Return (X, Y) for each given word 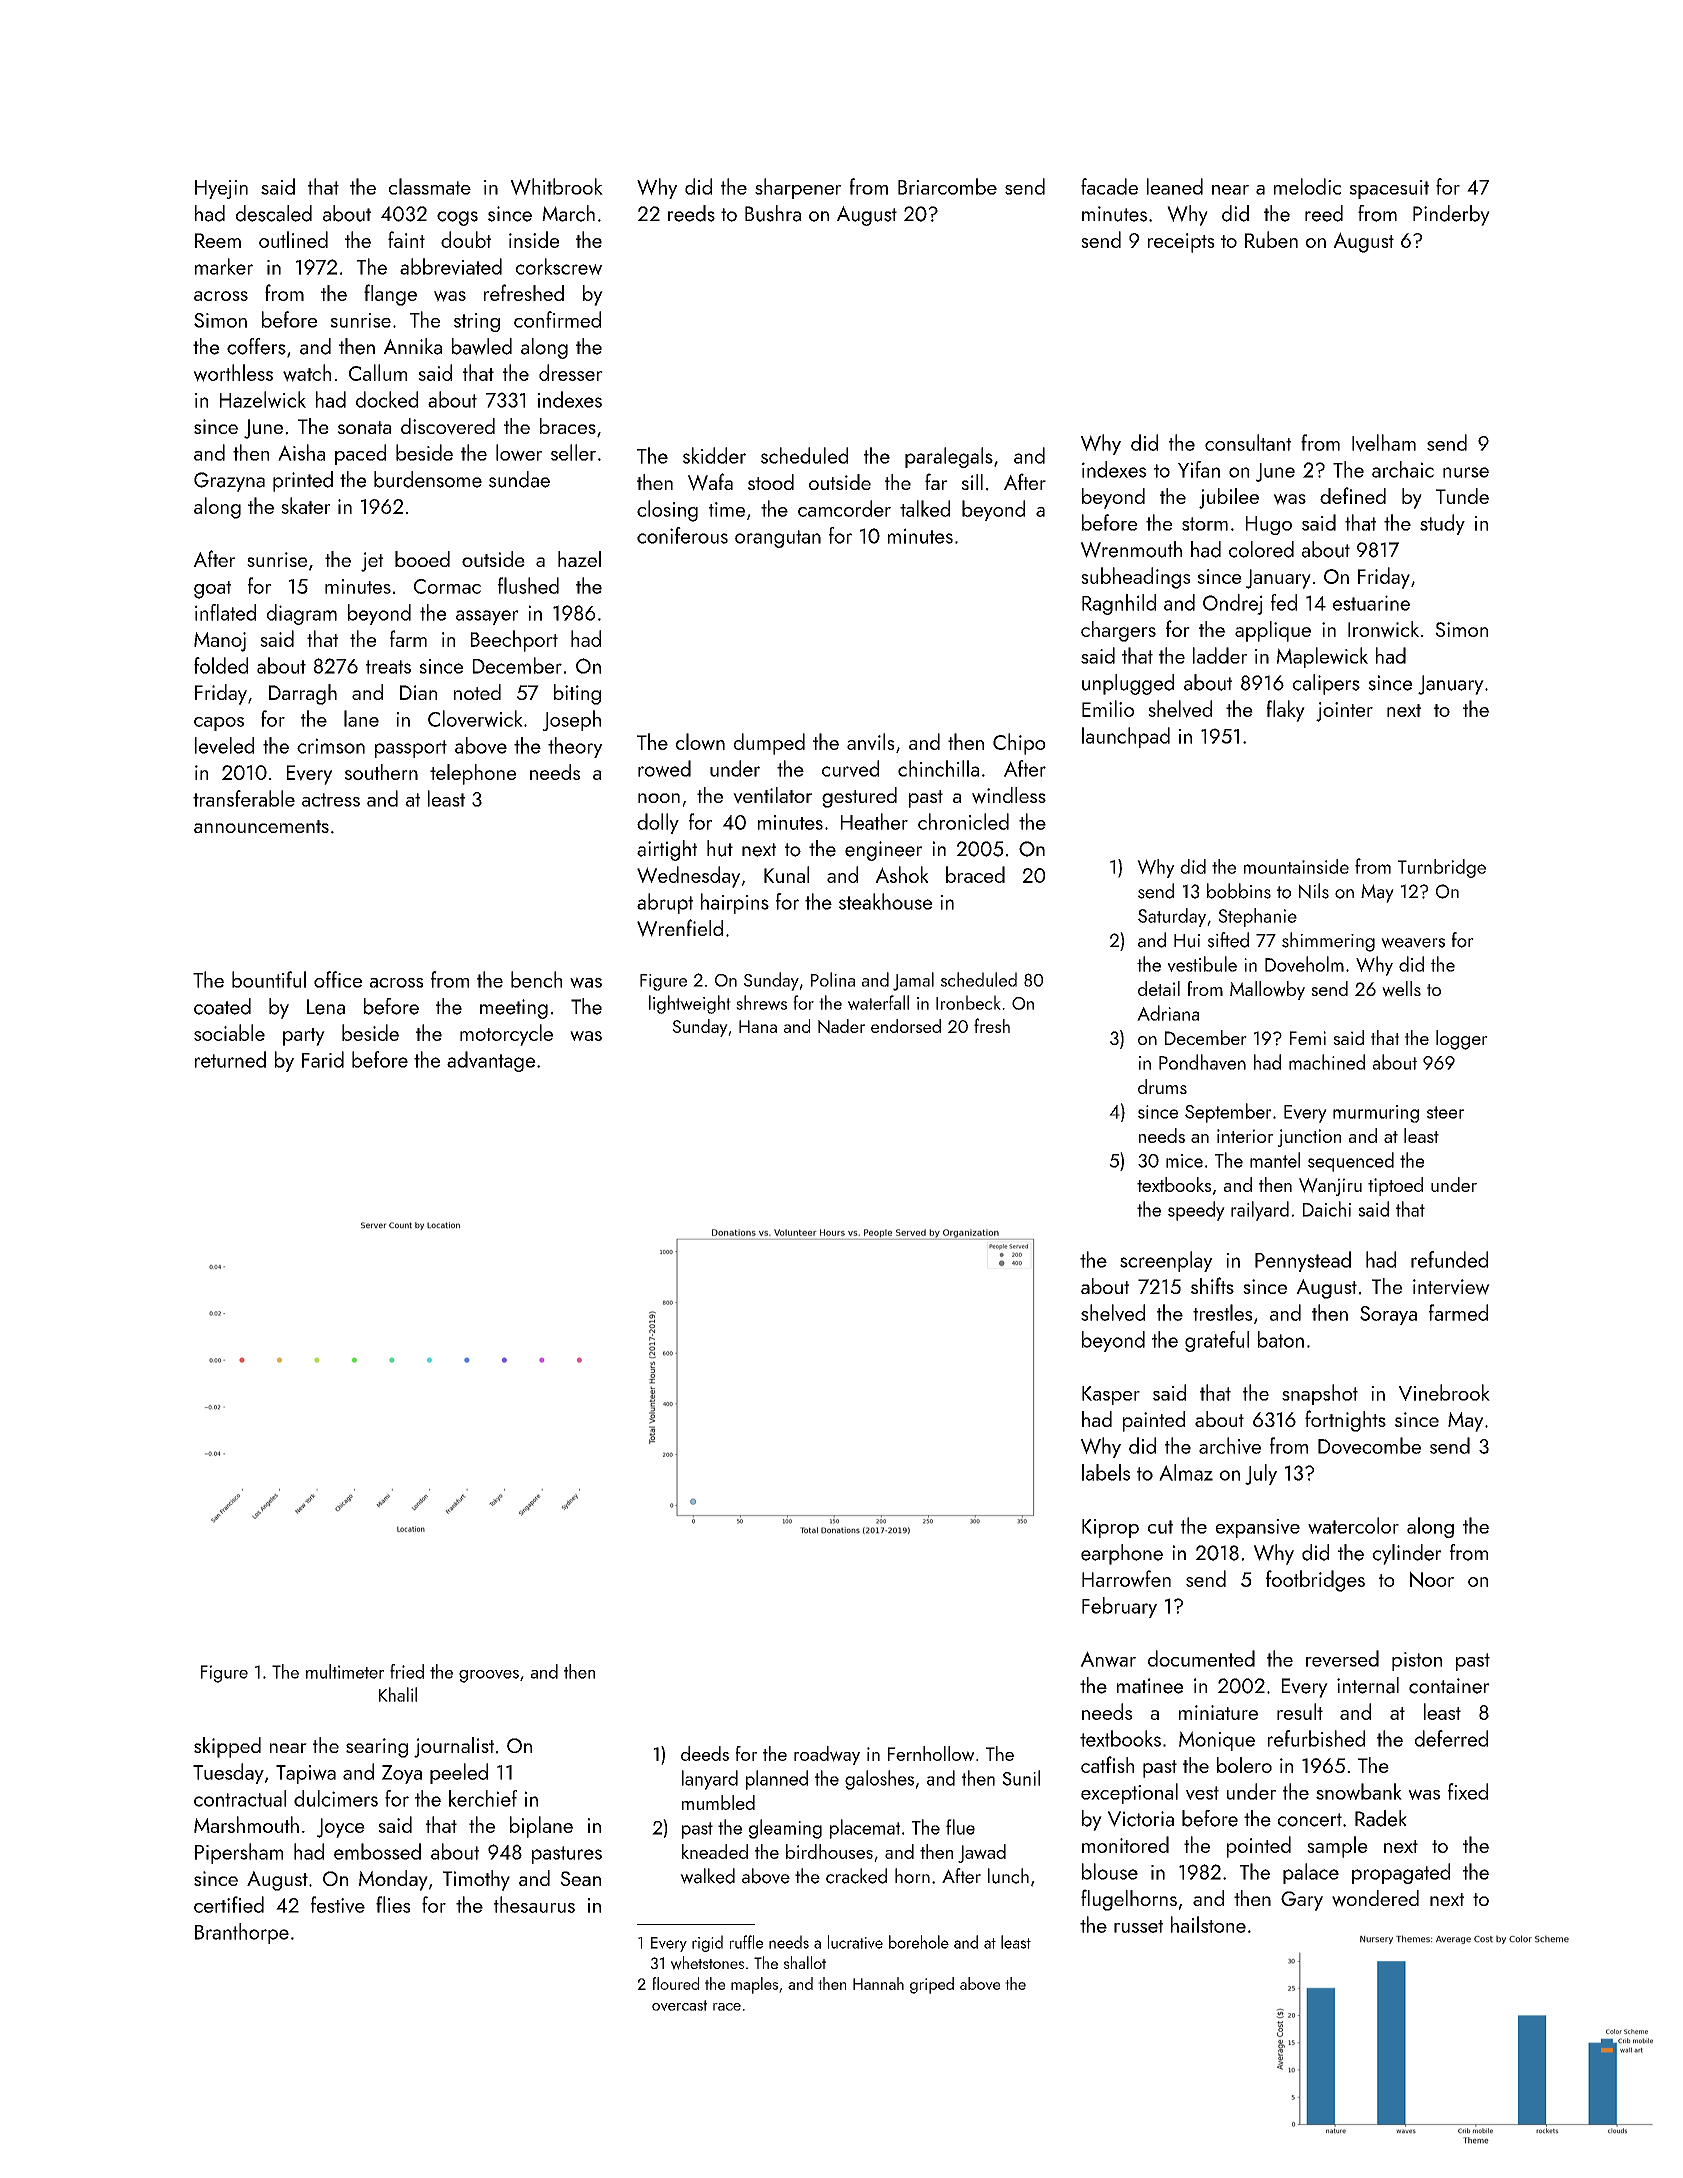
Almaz (1186, 1472)
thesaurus (534, 1904)
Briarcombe (947, 186)
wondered (1375, 1898)
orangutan (778, 539)
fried (407, 1671)
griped (932, 1985)
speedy (1196, 1211)
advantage (491, 1061)
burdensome (428, 479)
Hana (758, 1026)
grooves (489, 1676)
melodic (1307, 186)
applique (1273, 631)
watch (307, 373)
